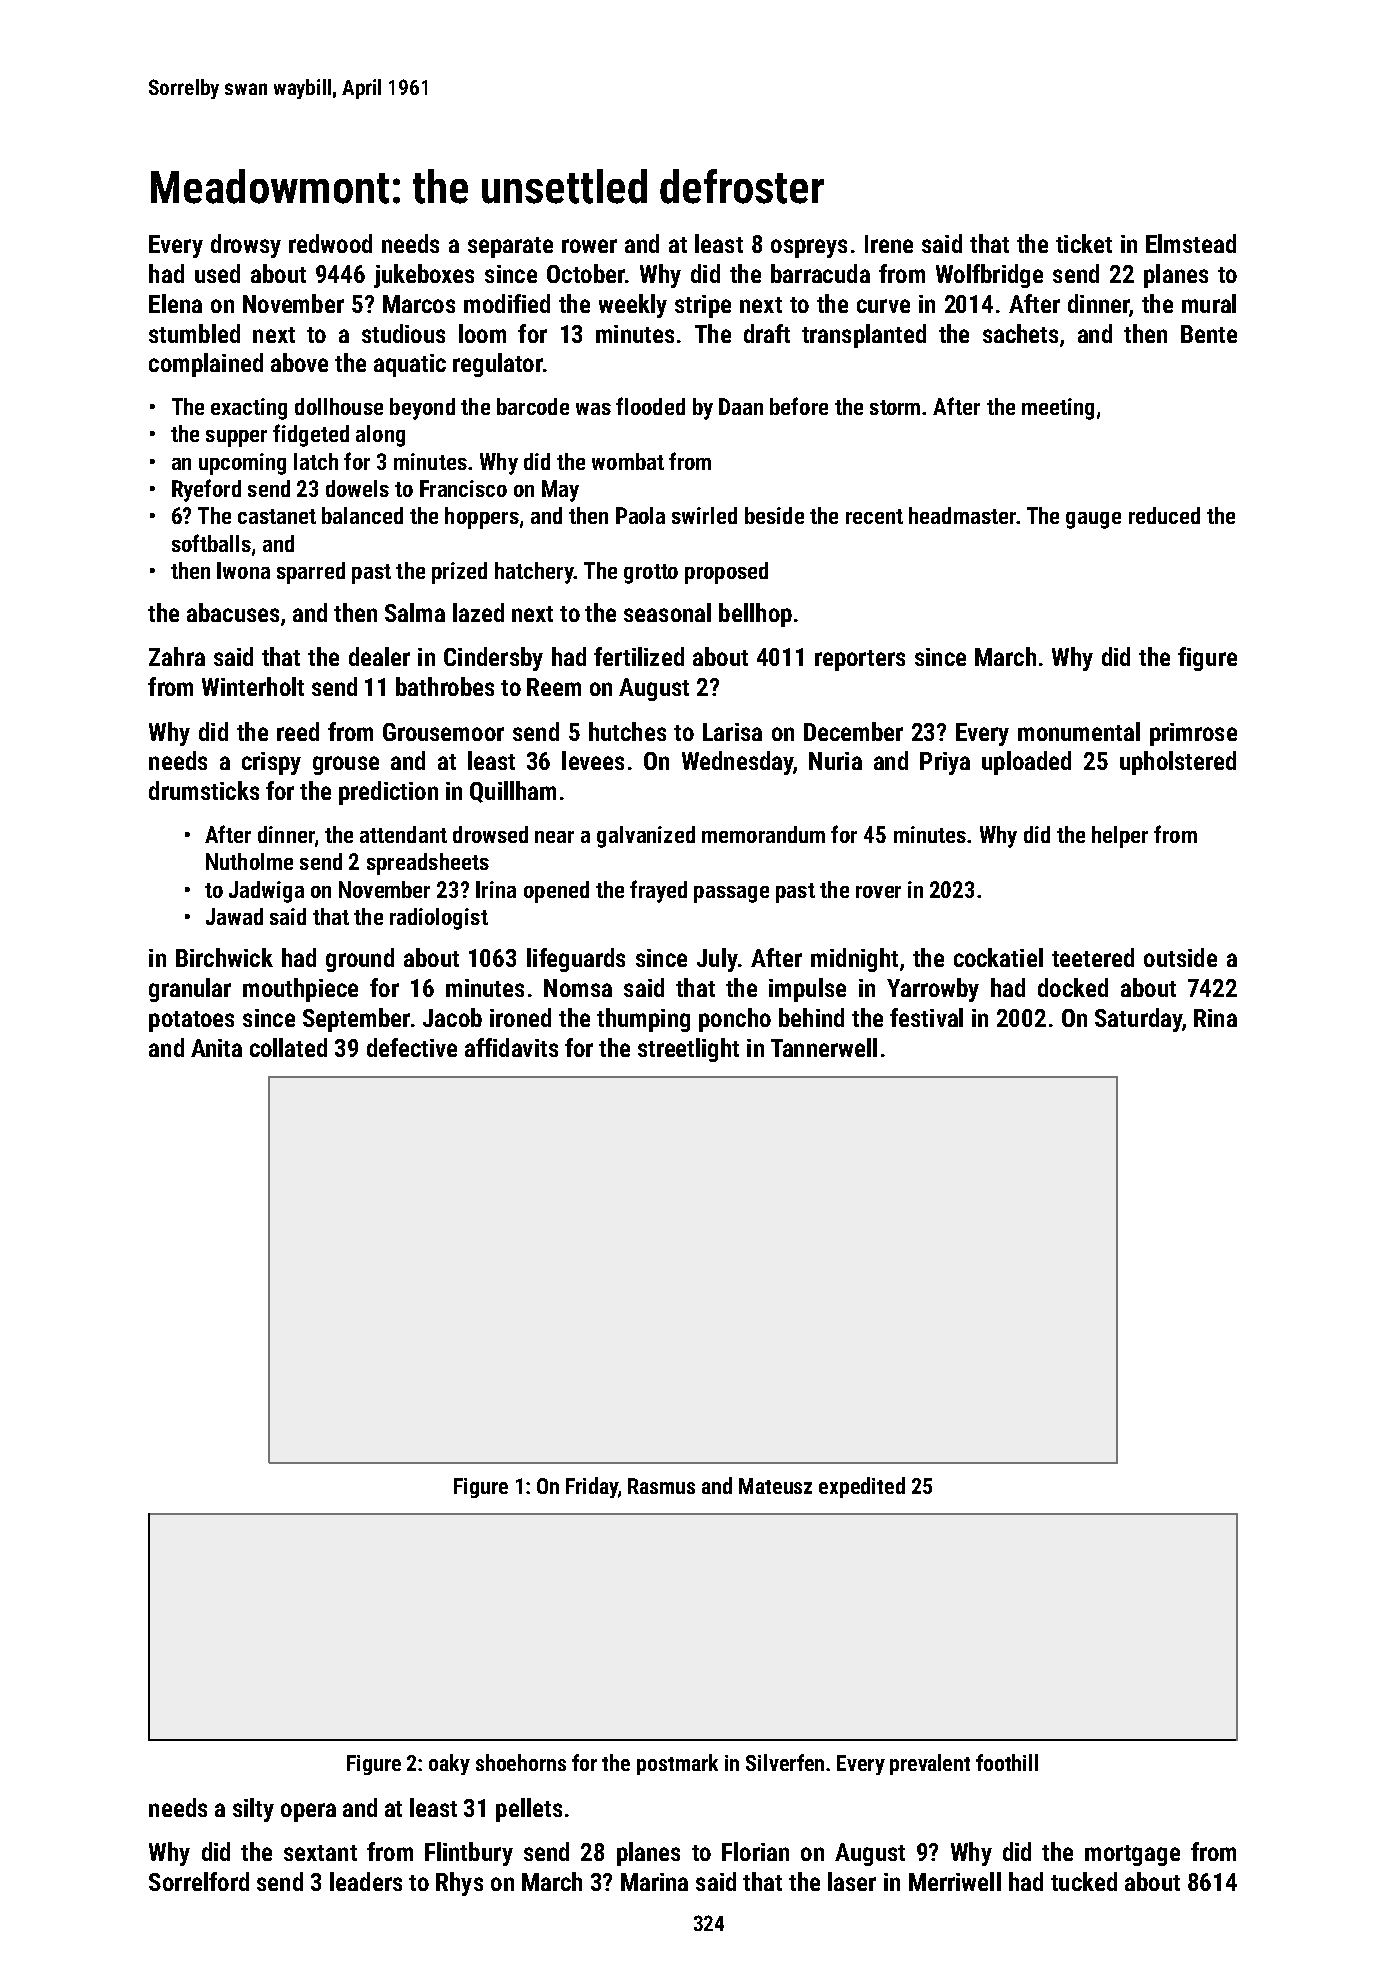  Describe the element at coordinates (311, 435) in the image. I see `fidgeted` at that location.
